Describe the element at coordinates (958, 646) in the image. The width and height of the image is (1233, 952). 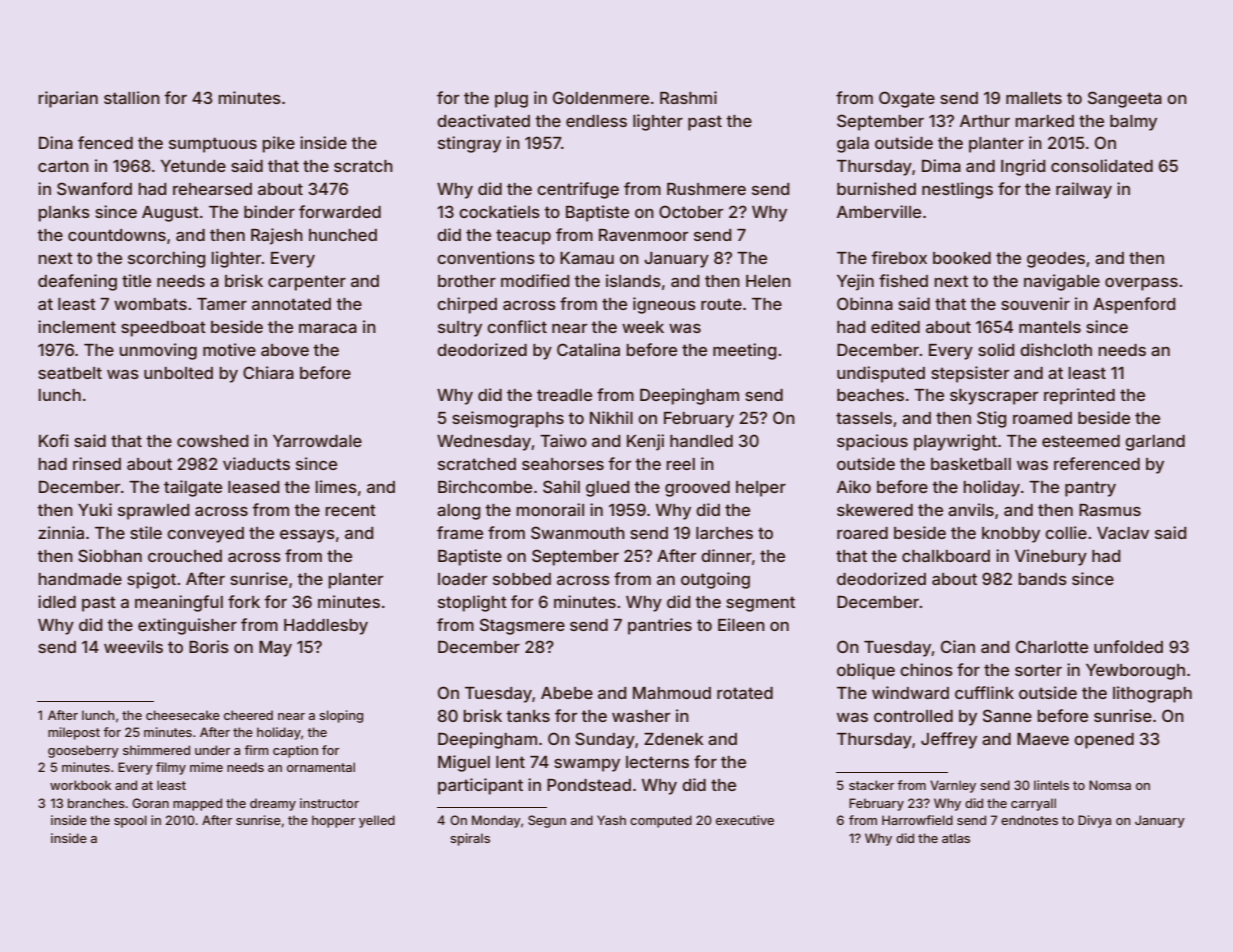
I see `Cian` at that location.
